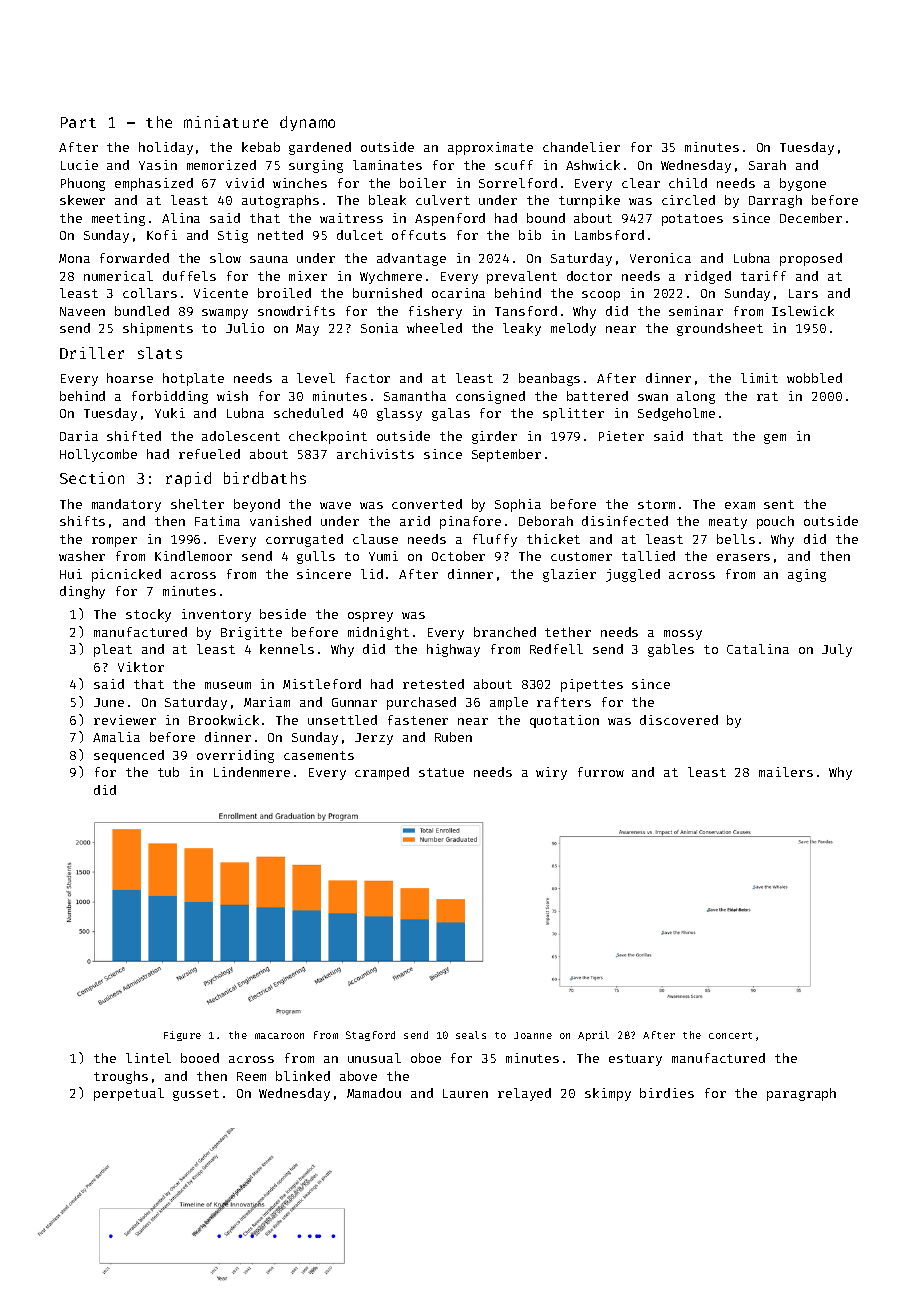 The width and height of the image is (924, 1308). What do you see at coordinates (129, 1094) in the image?
I see `perpetual` at bounding box center [129, 1094].
